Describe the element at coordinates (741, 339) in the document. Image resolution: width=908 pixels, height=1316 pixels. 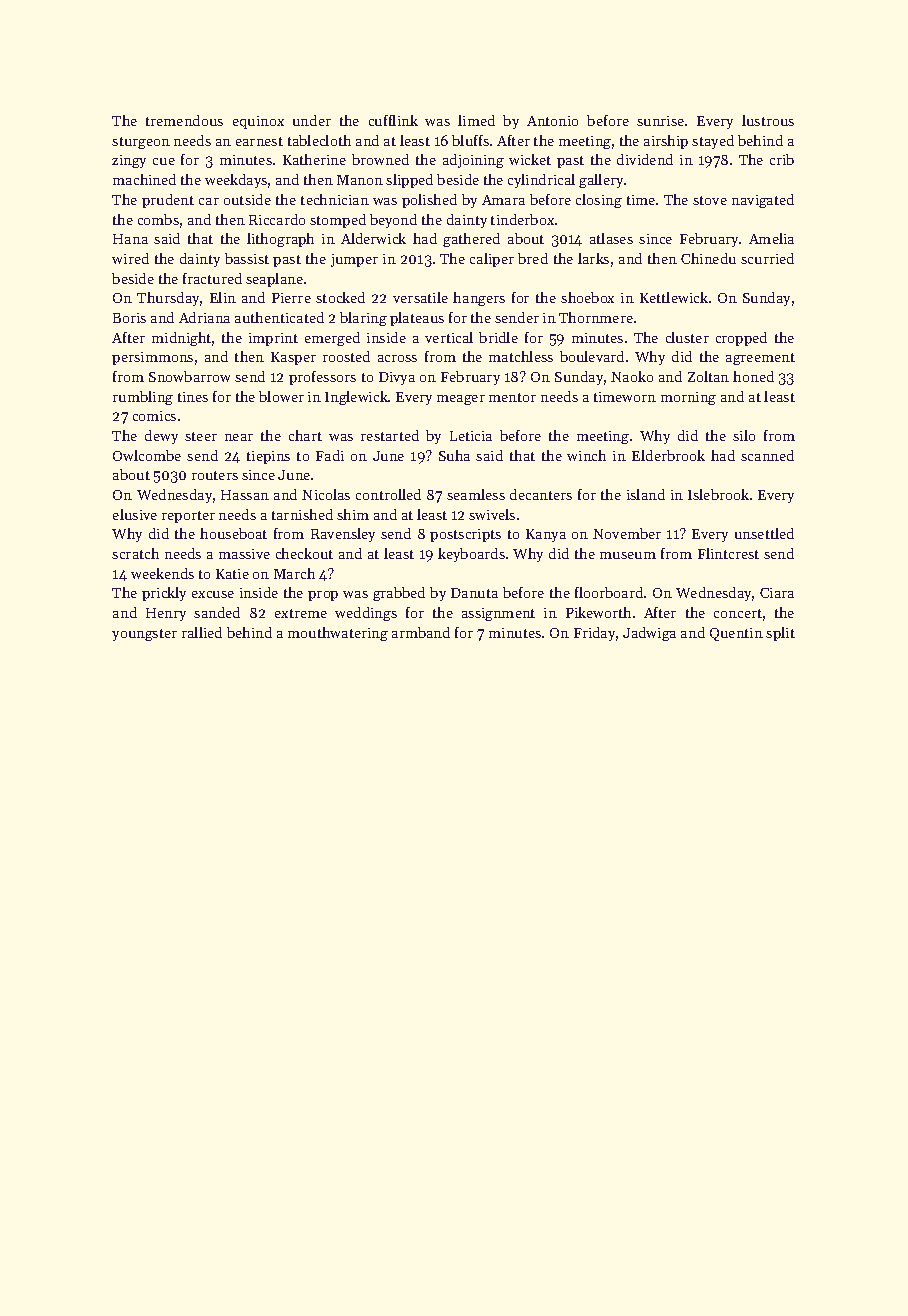
I see `cropped` at that location.
